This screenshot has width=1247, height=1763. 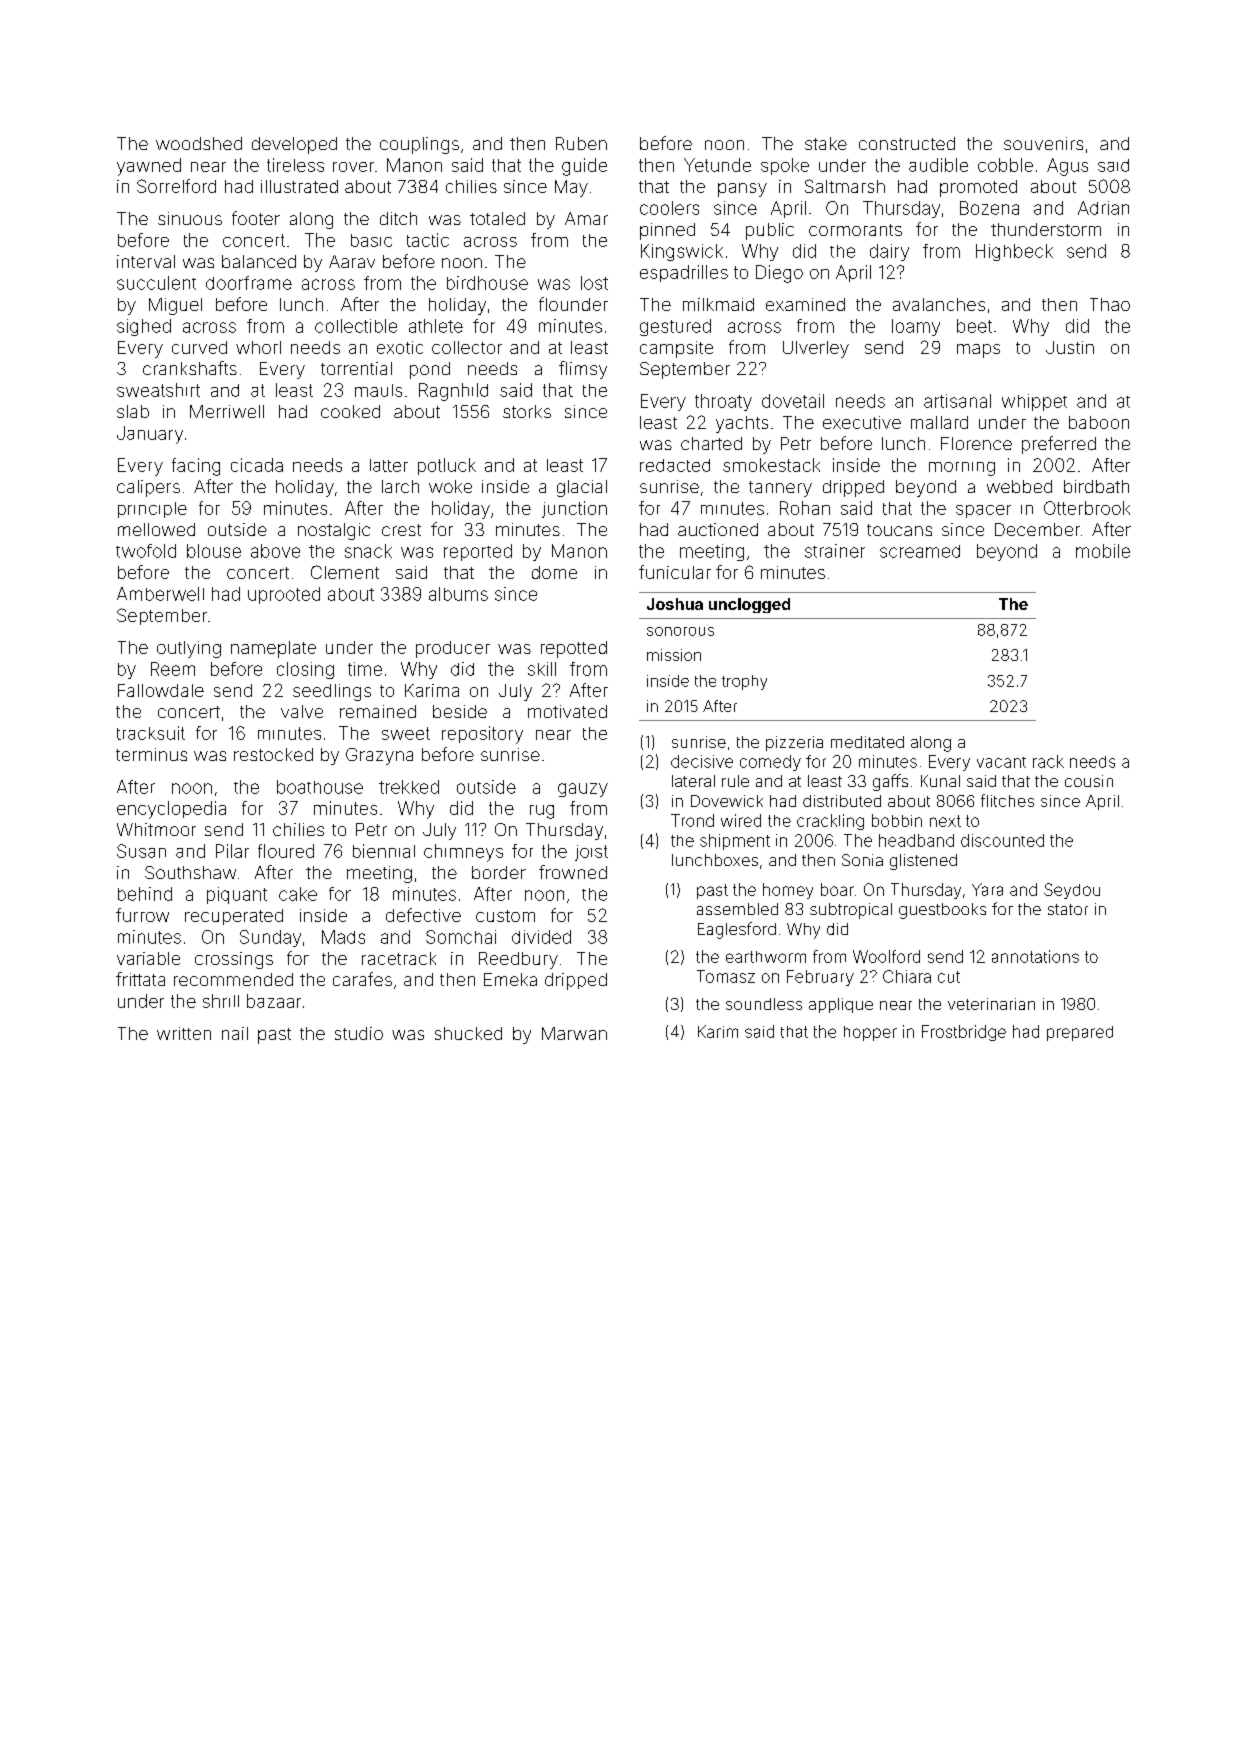 I want to click on soundless, so click(x=764, y=1004).
